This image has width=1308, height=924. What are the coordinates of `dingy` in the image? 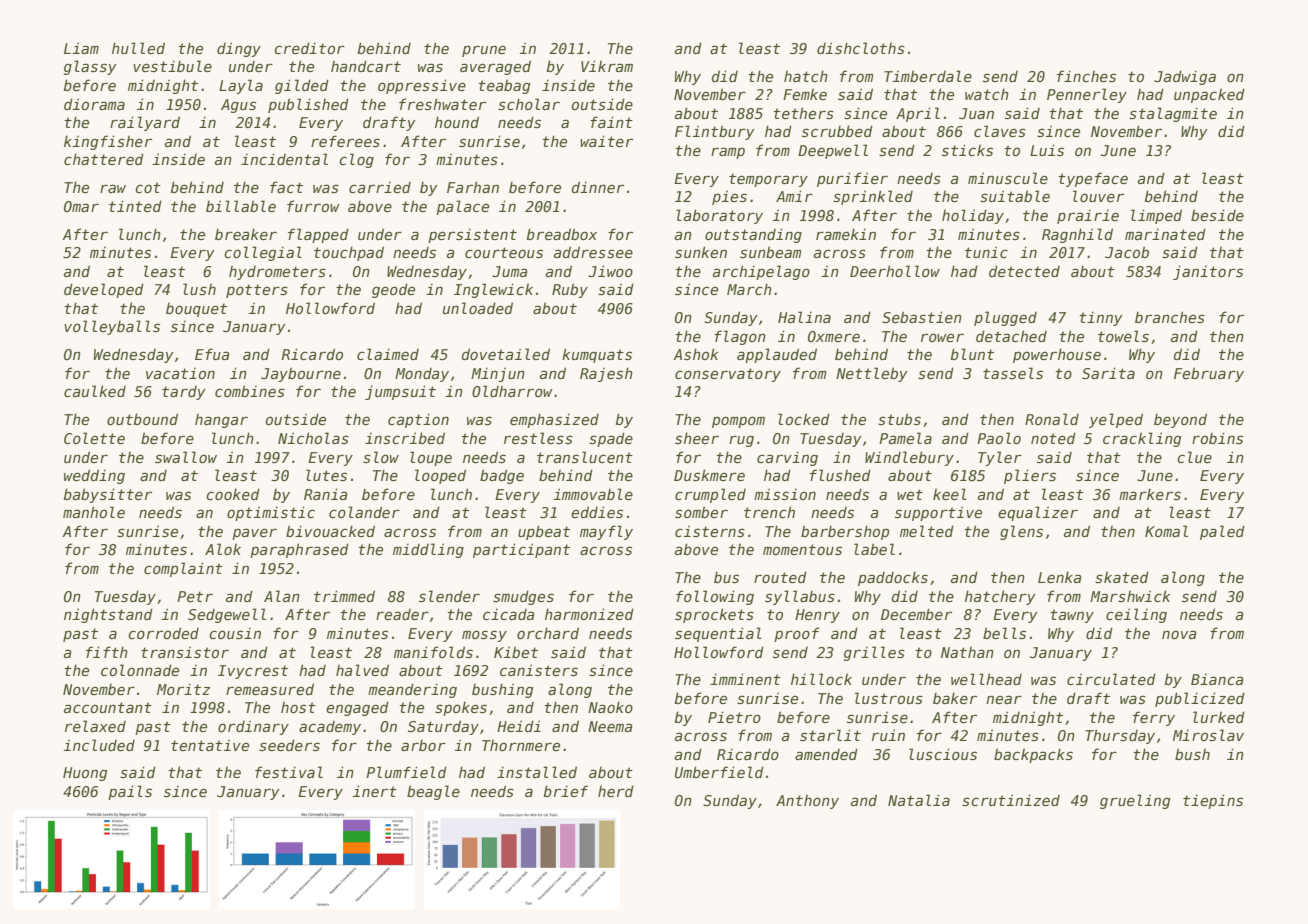 It's located at (239, 49).
